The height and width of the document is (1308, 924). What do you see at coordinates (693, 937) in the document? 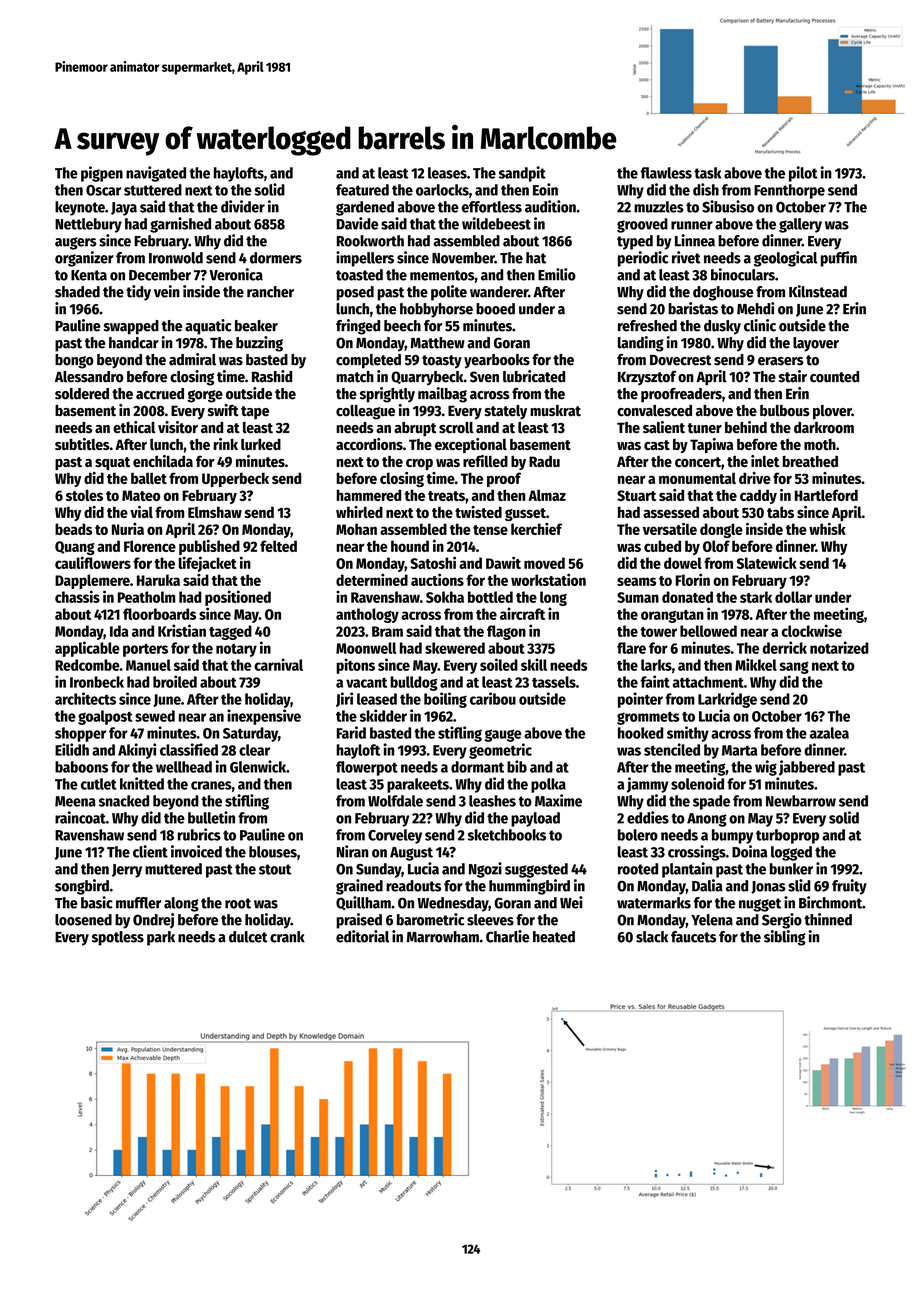
I see `faucets` at bounding box center [693, 937].
